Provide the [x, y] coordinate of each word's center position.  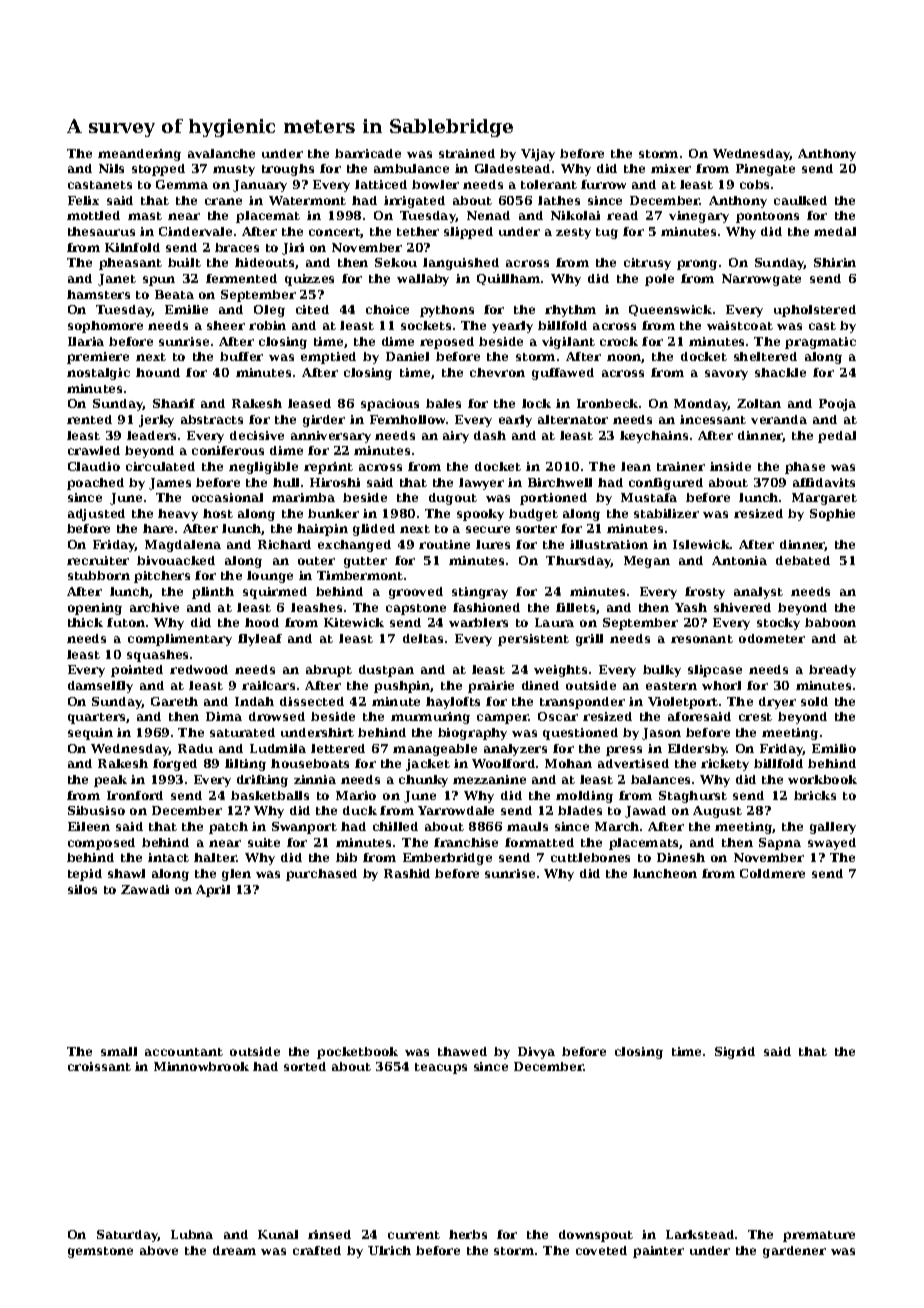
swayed [832, 844]
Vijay [538, 155]
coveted [601, 1250]
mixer [671, 168]
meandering [139, 155]
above [159, 1250]
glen [236, 875]
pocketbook [357, 1053]
